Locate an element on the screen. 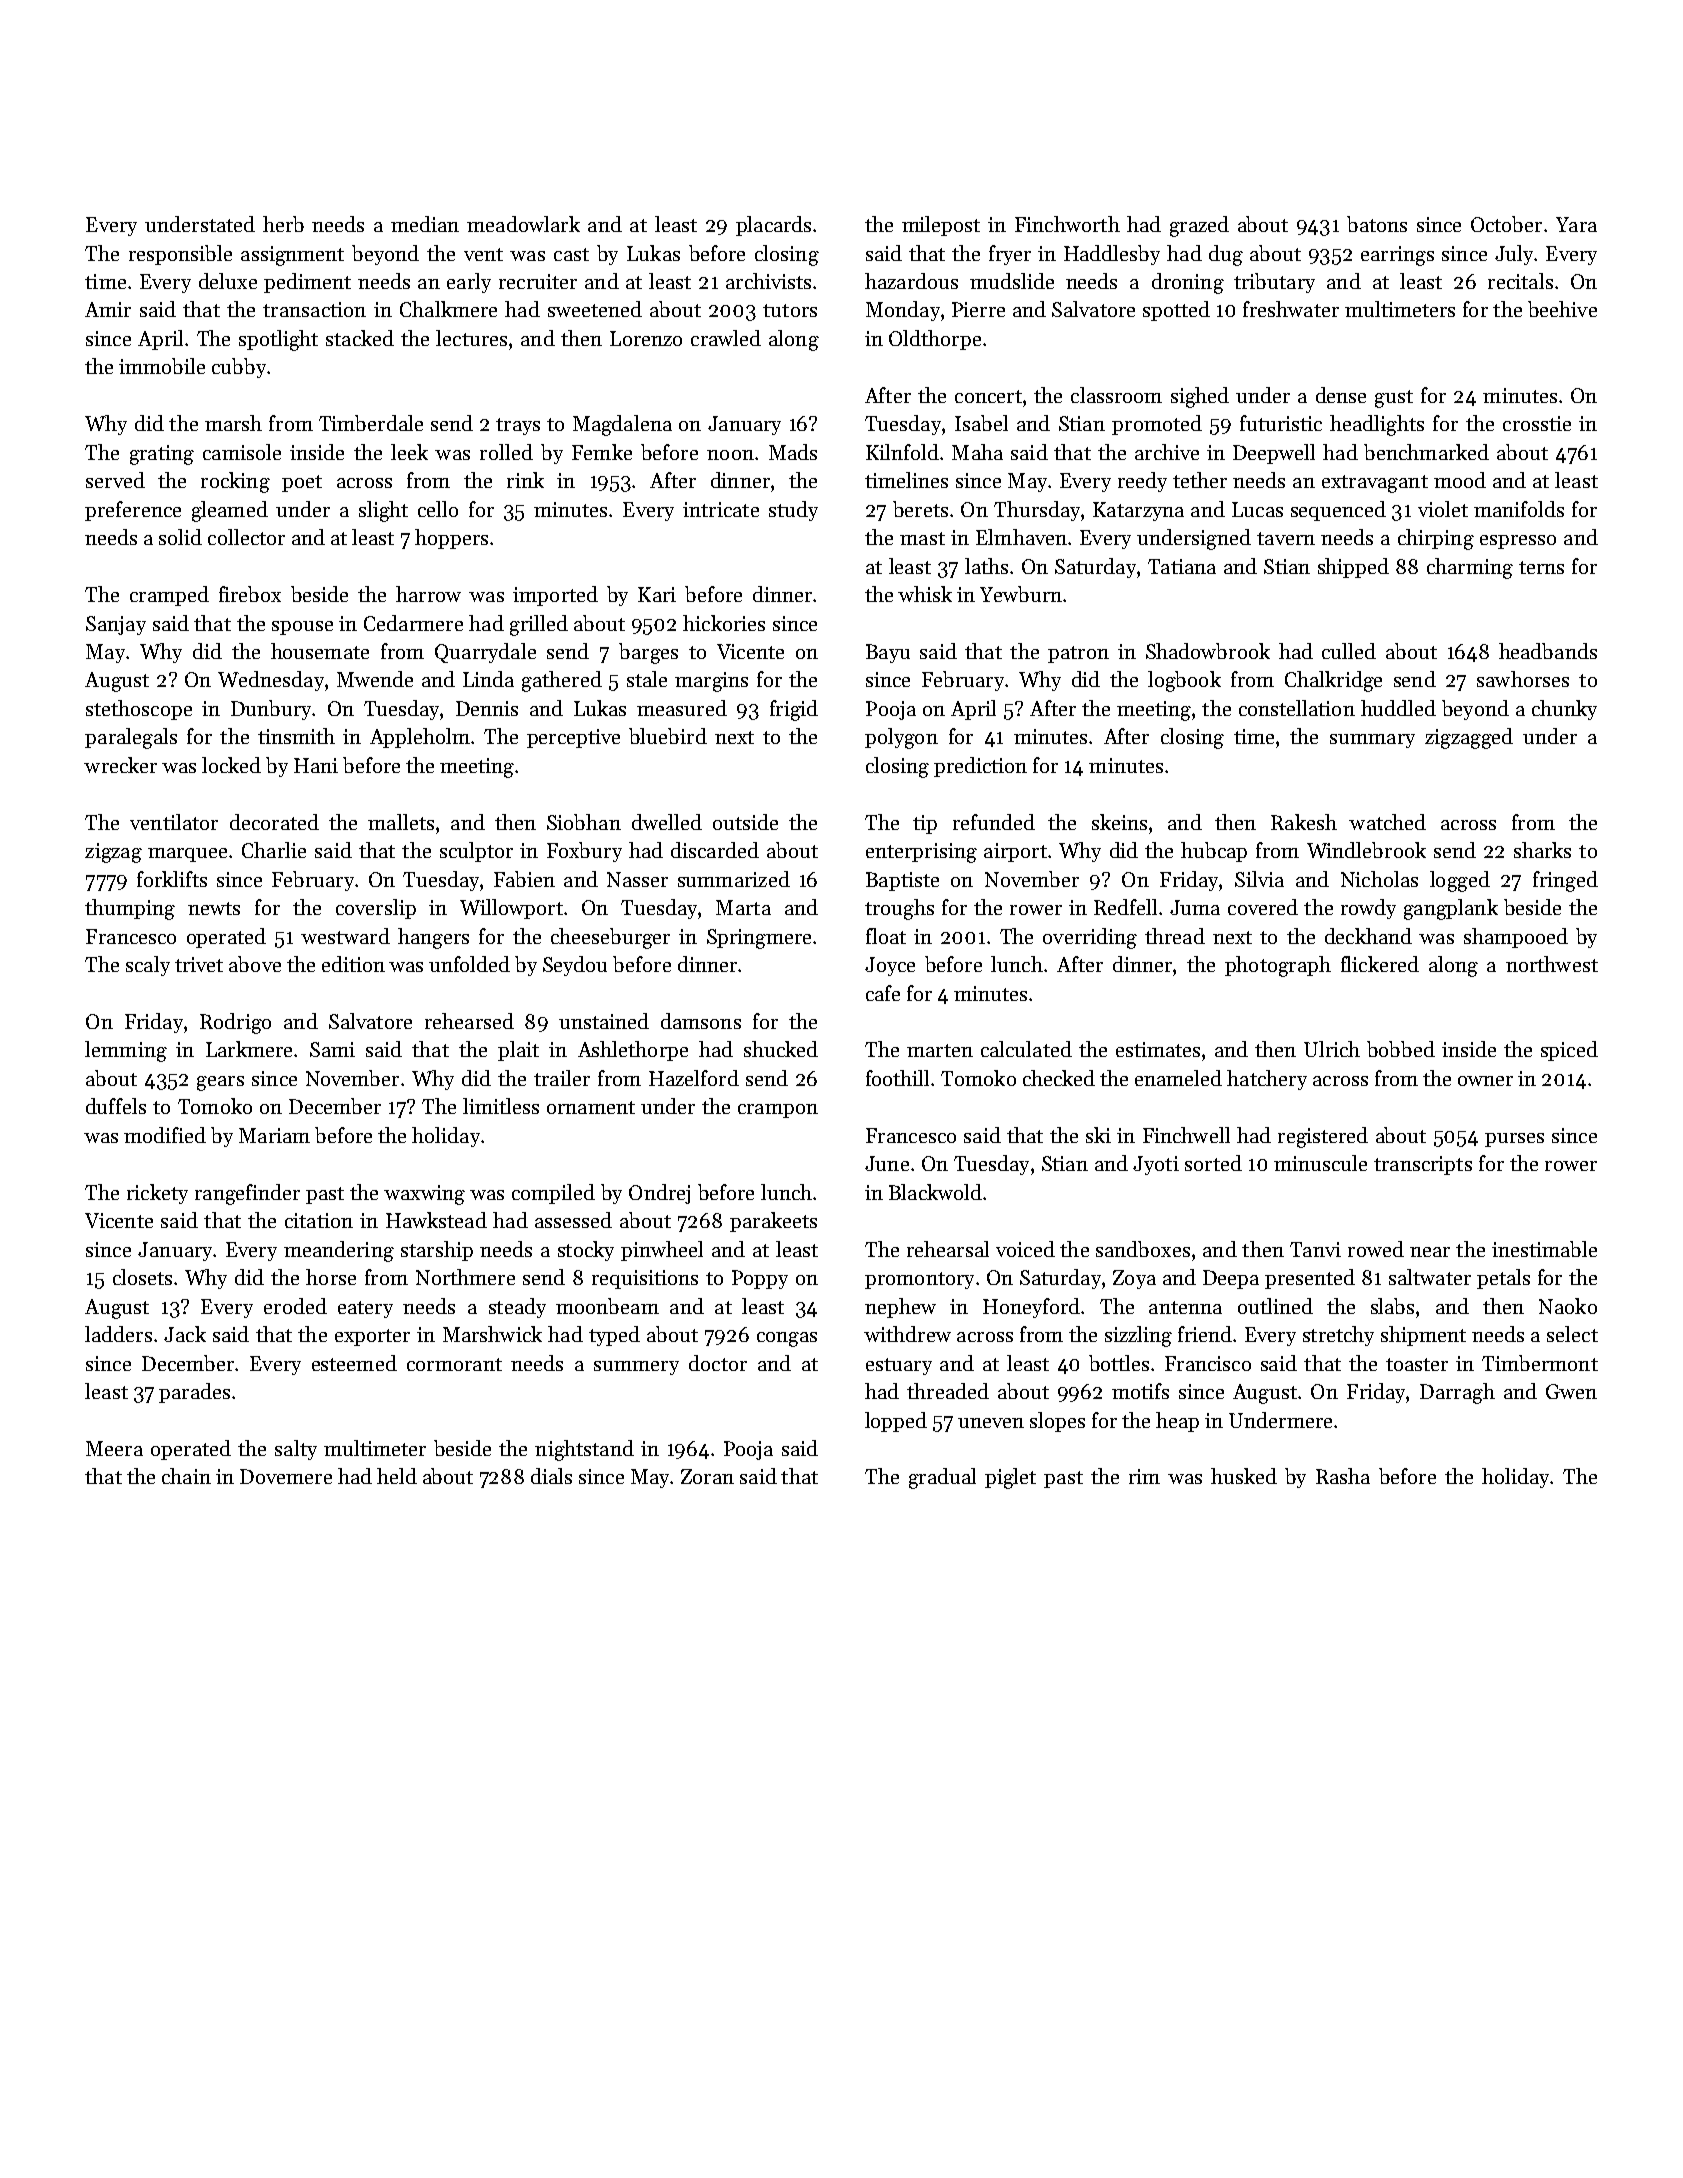 This screenshot has height=2178, width=1683. October is located at coordinates (1506, 224).
